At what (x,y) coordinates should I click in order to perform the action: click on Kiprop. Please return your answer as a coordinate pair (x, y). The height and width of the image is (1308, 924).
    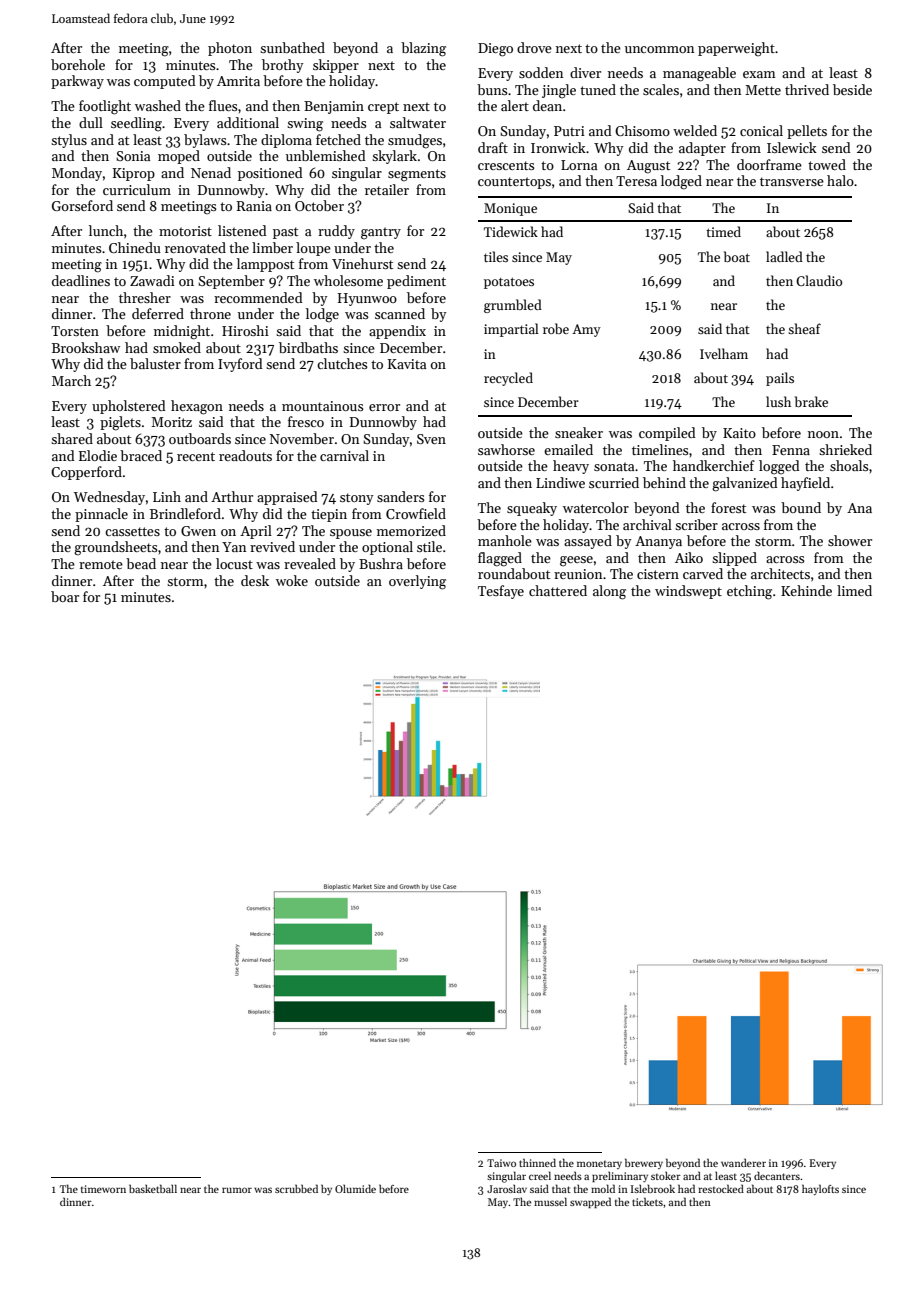
    Looking at the image, I should click on (134, 174).
